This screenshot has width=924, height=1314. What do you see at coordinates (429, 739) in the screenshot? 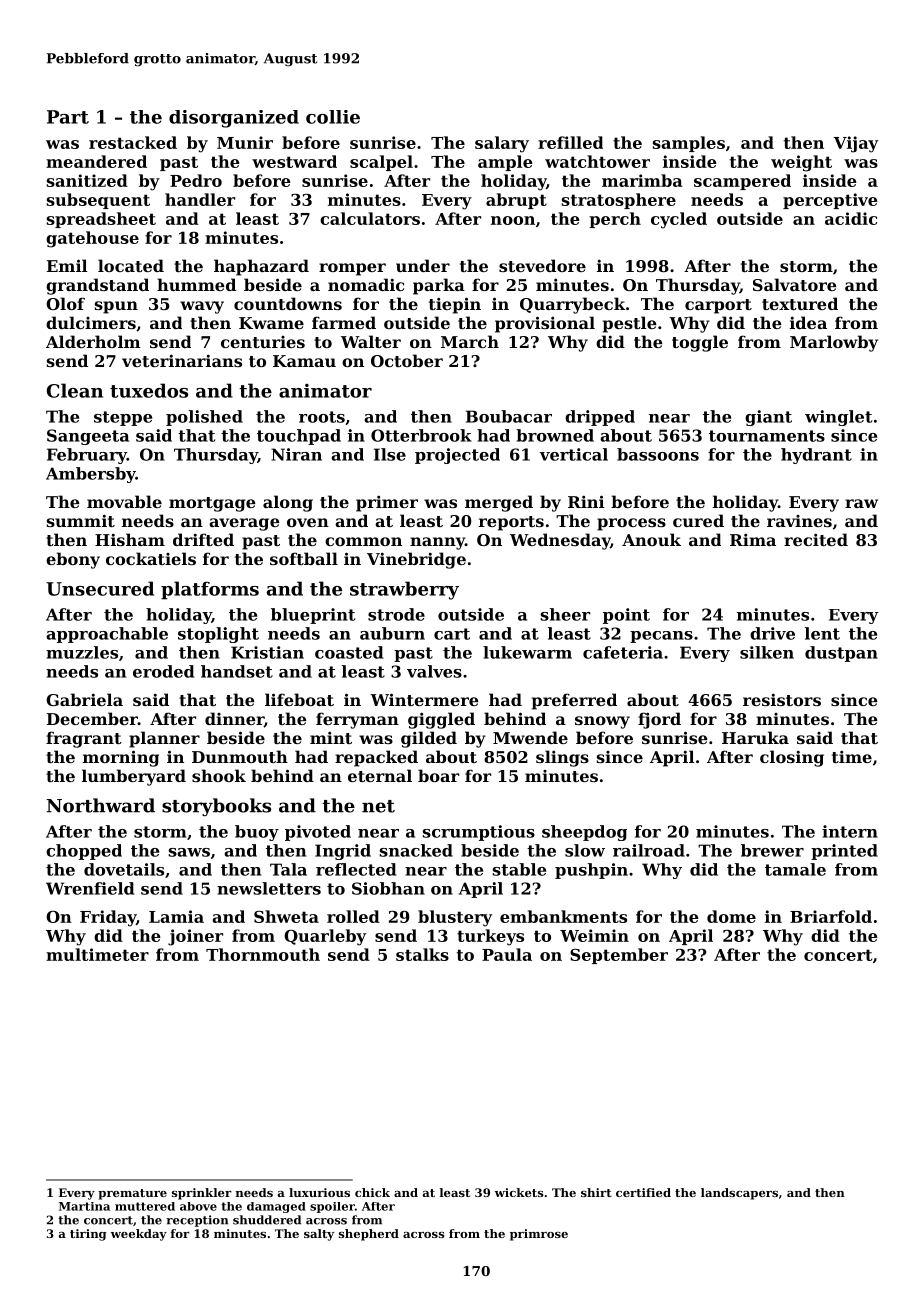
I see `gilded` at bounding box center [429, 739].
